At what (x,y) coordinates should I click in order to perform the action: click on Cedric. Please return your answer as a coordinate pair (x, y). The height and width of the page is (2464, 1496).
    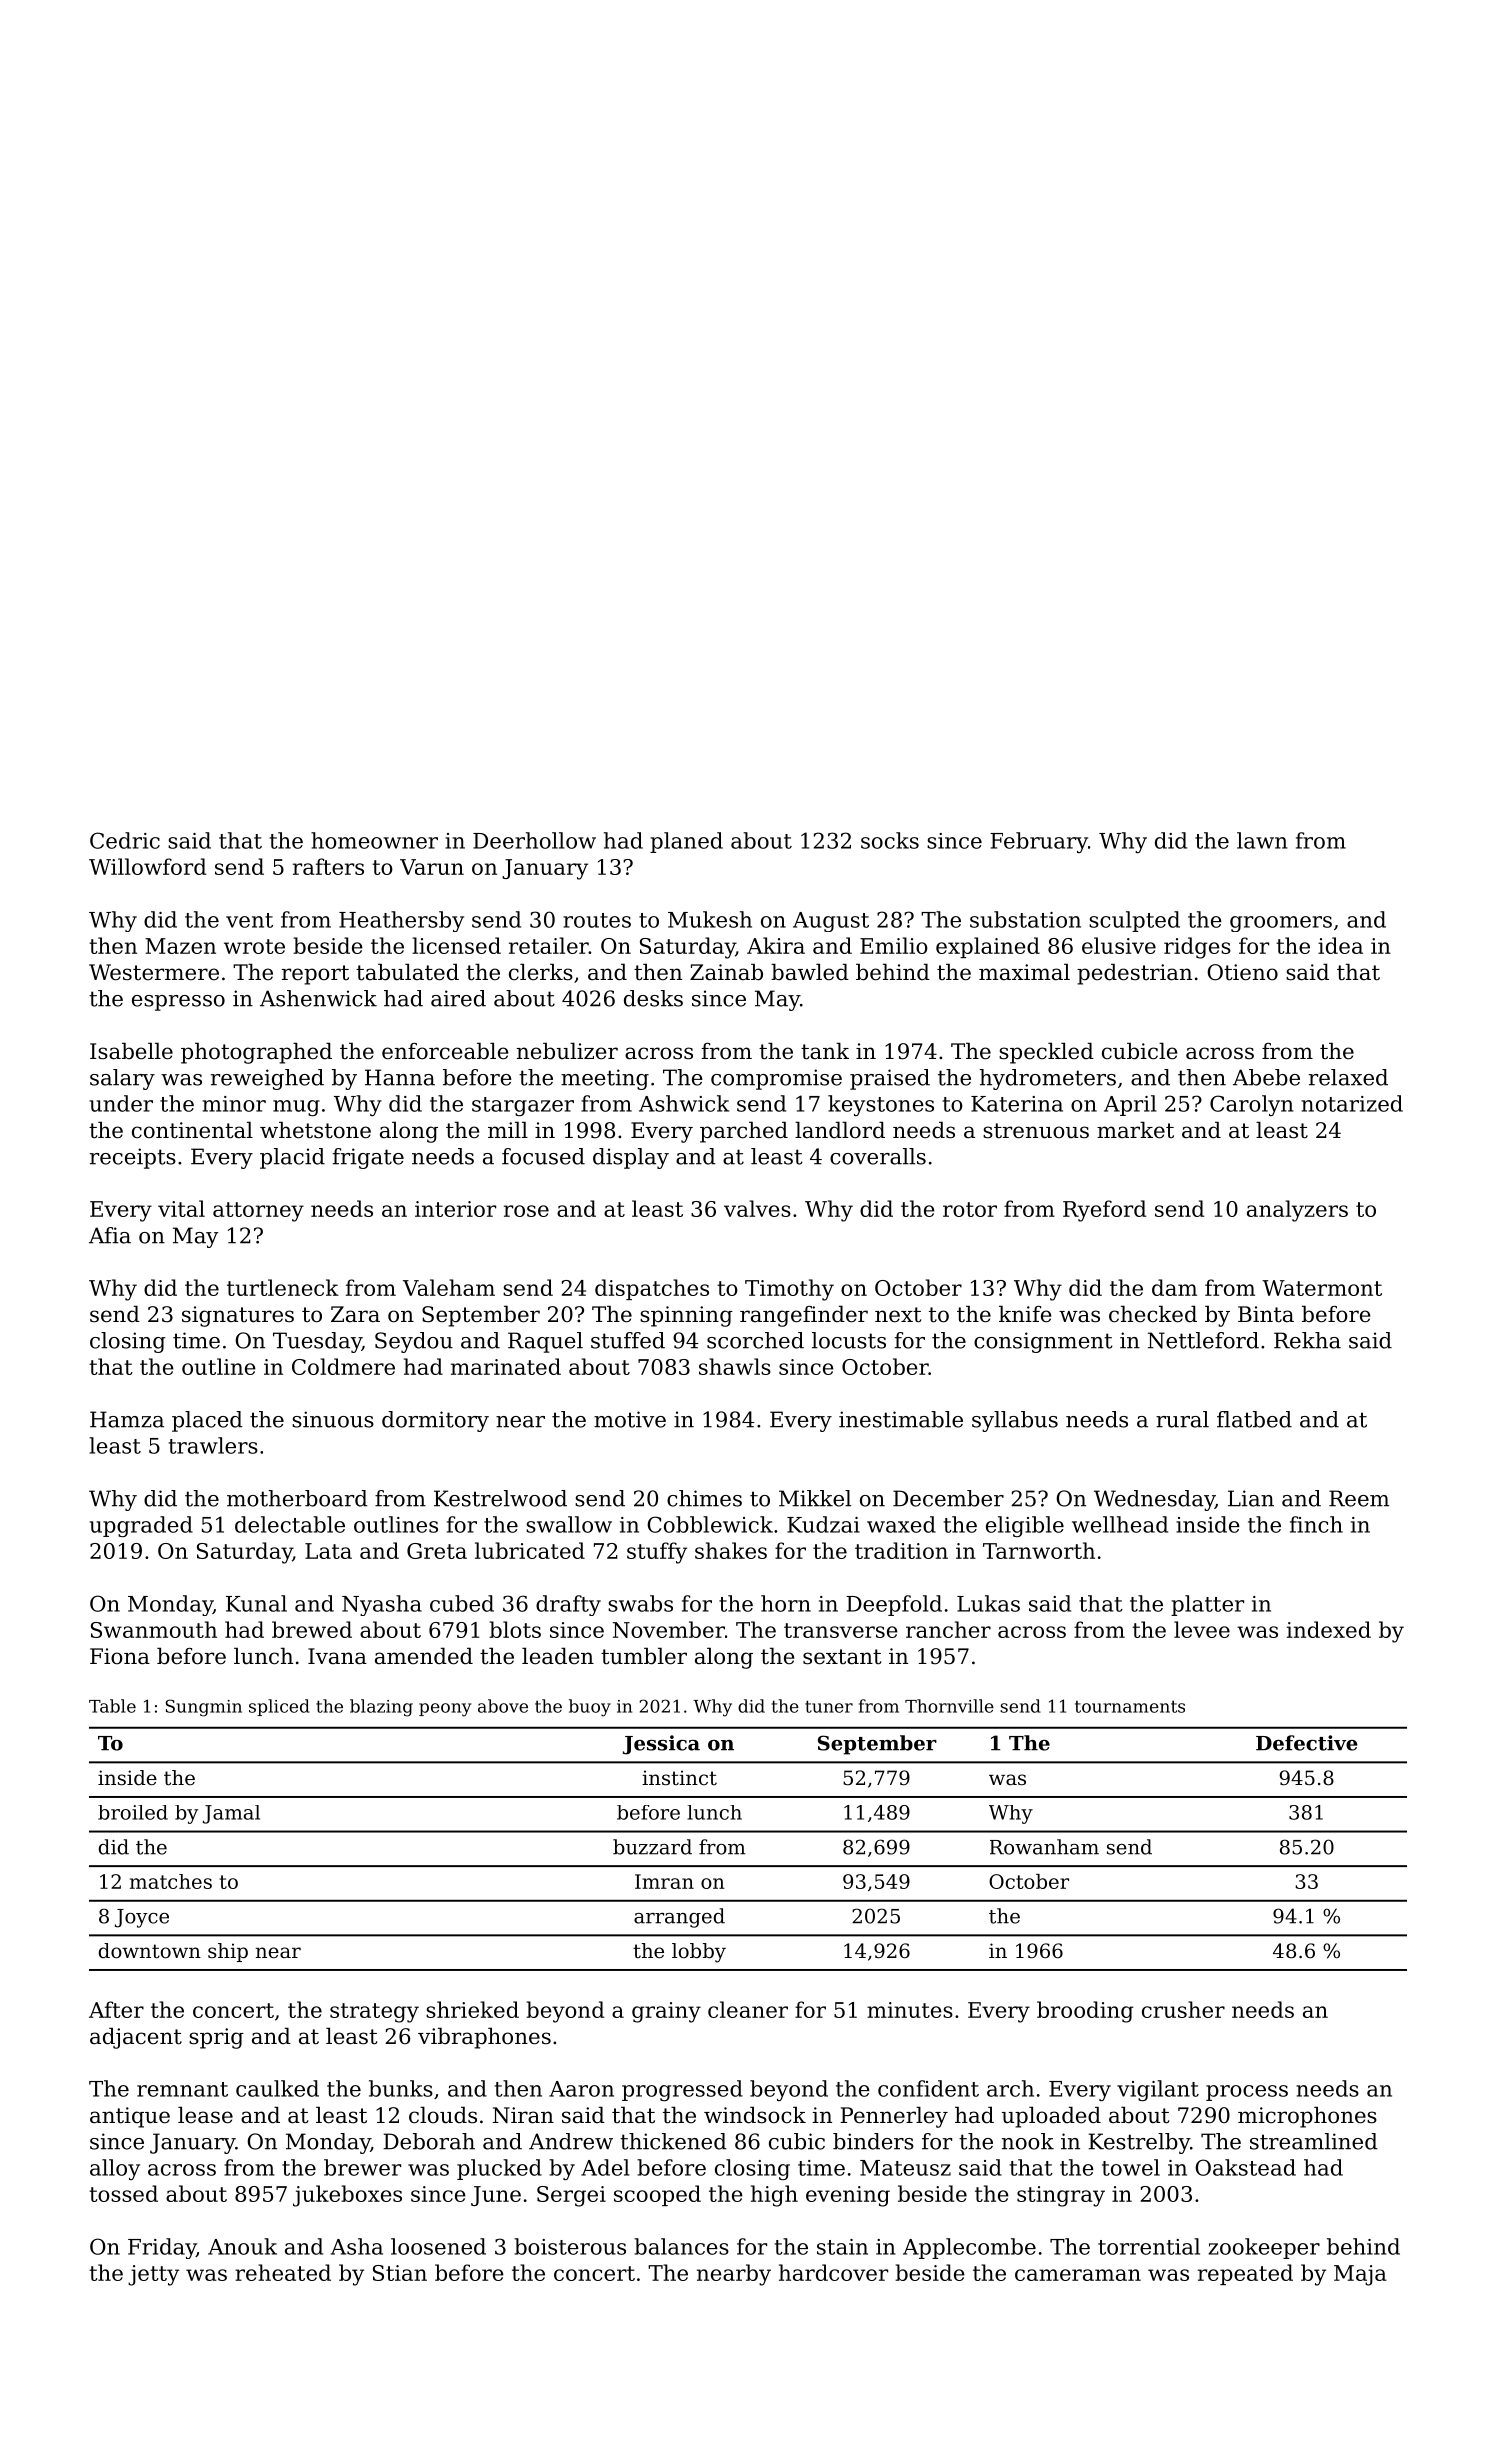
    Looking at the image, I should click on (125, 840).
